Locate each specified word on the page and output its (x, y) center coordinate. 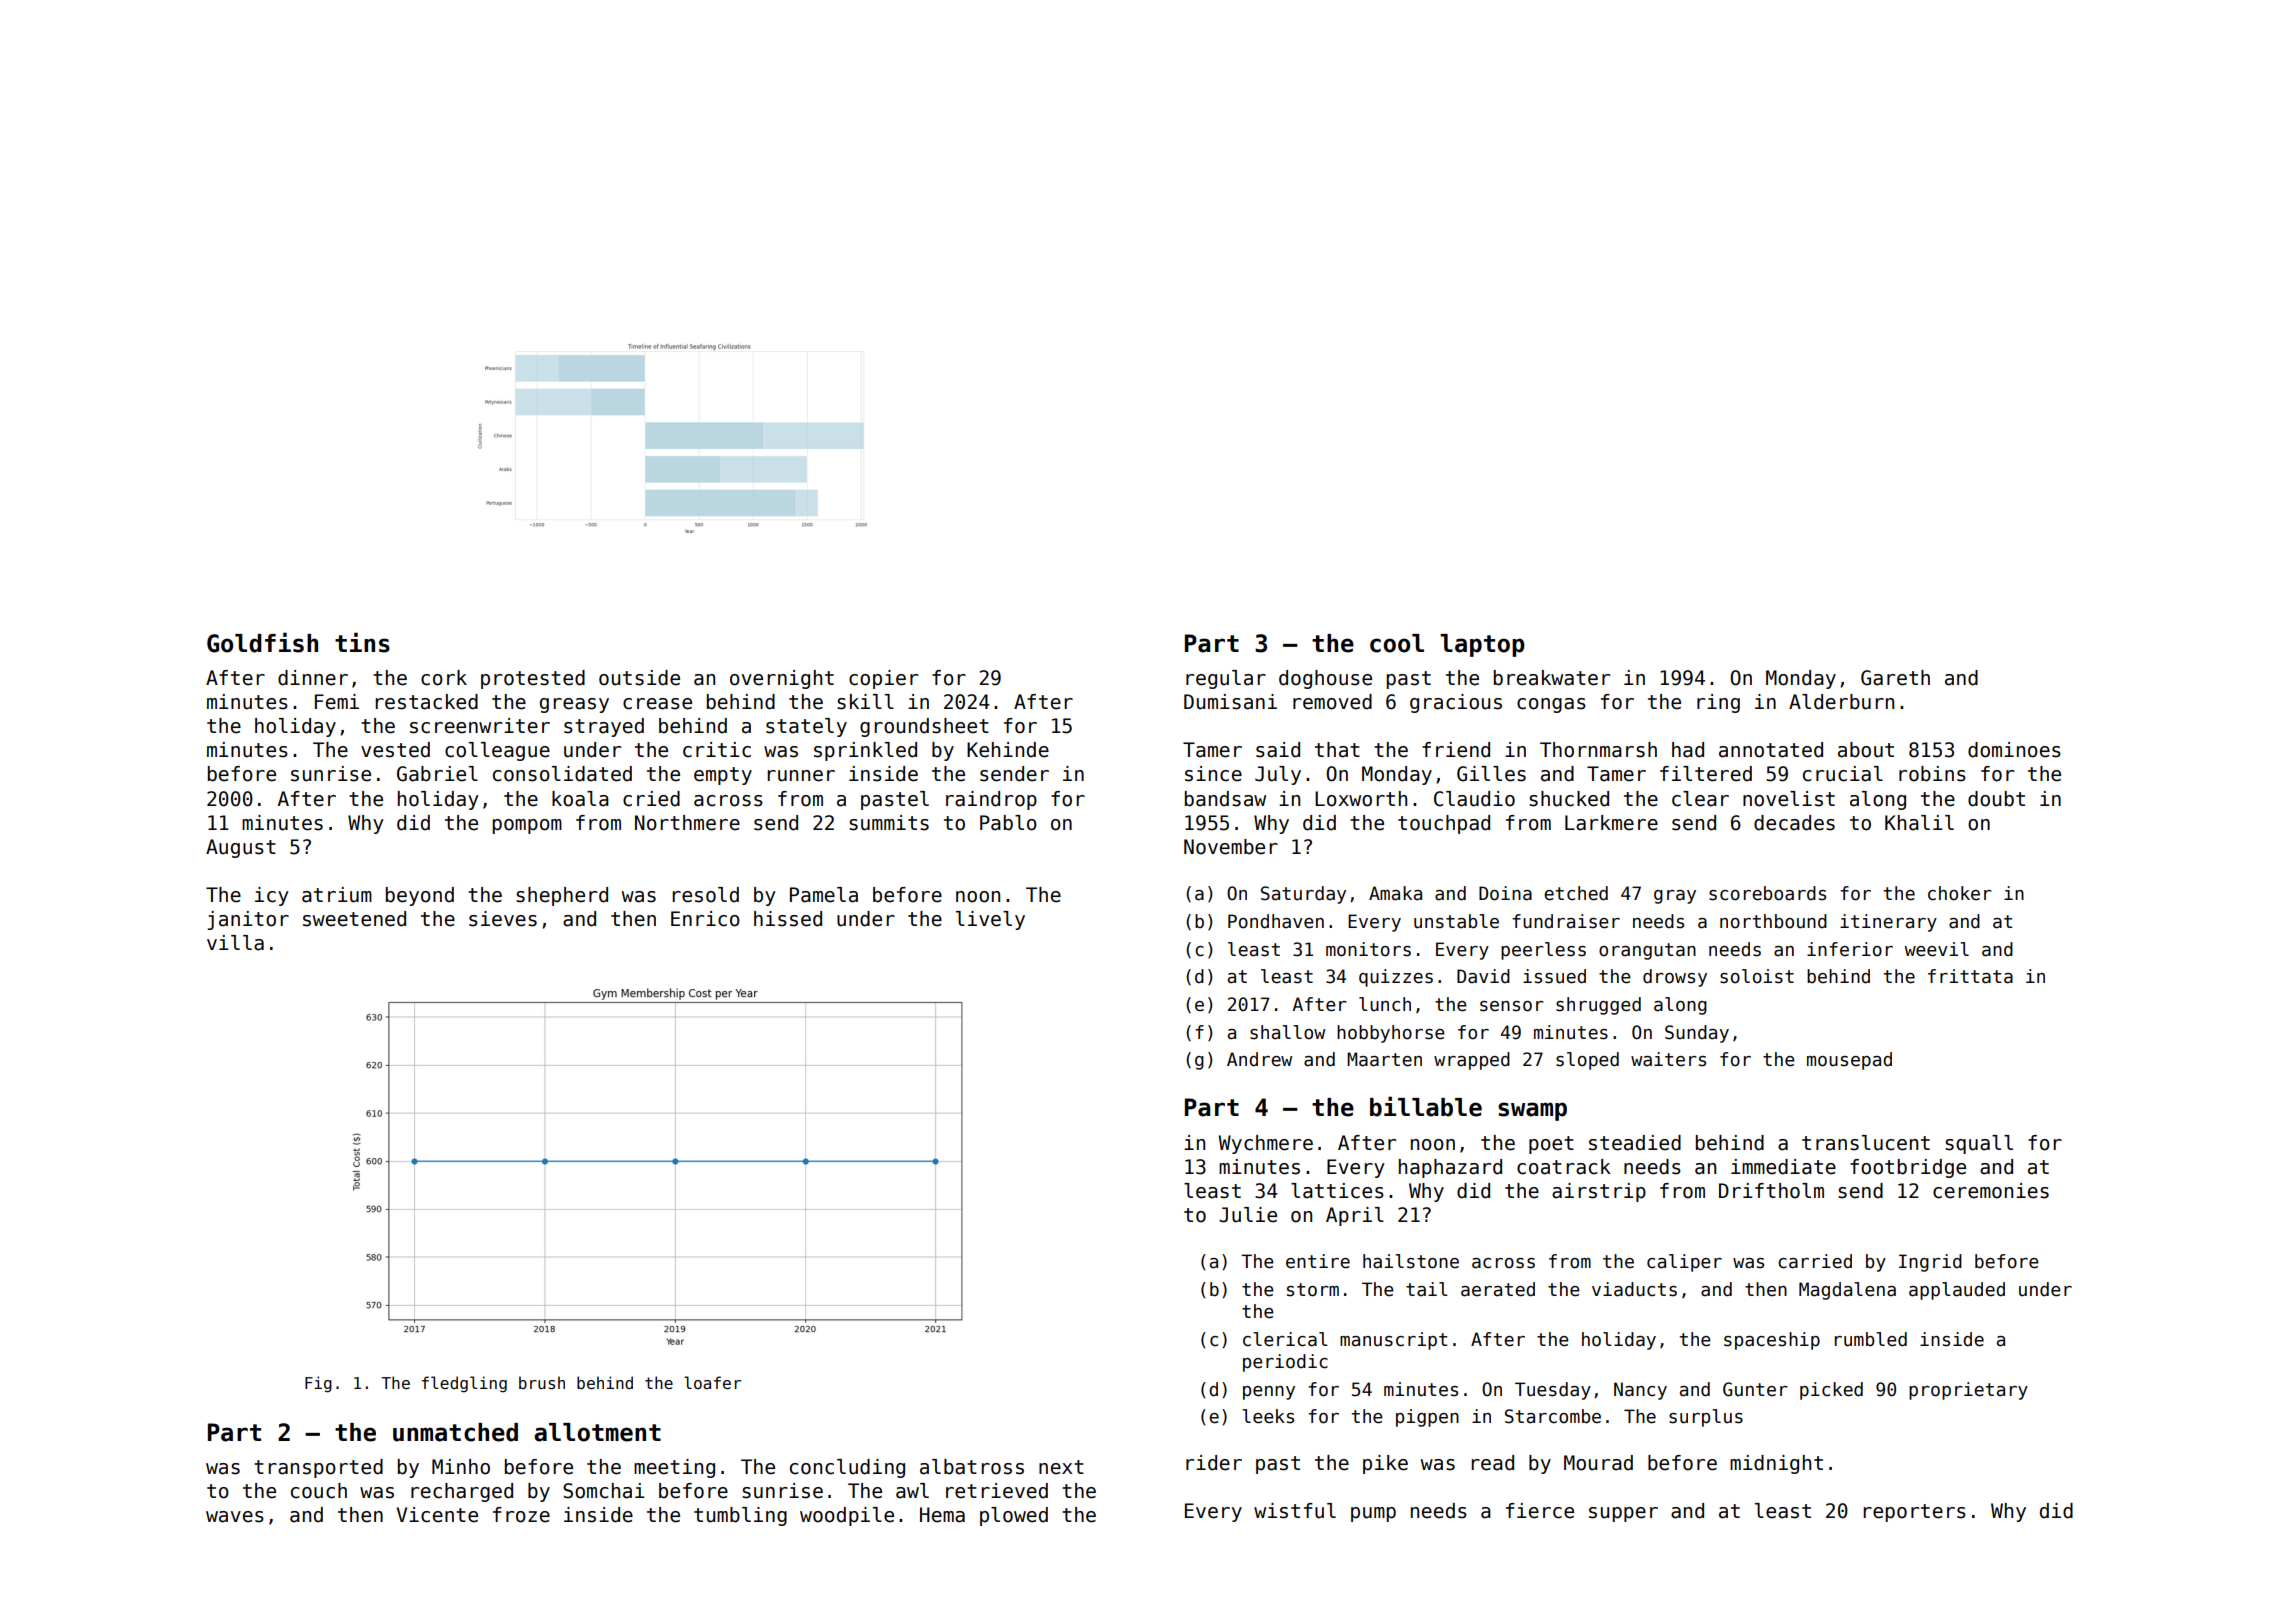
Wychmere (1265, 1144)
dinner (313, 678)
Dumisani (1230, 702)
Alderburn (1841, 702)
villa (235, 943)
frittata (1970, 976)
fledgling (464, 1384)
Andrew (1259, 1059)
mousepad (1849, 1061)
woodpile (847, 1516)
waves (235, 1517)
